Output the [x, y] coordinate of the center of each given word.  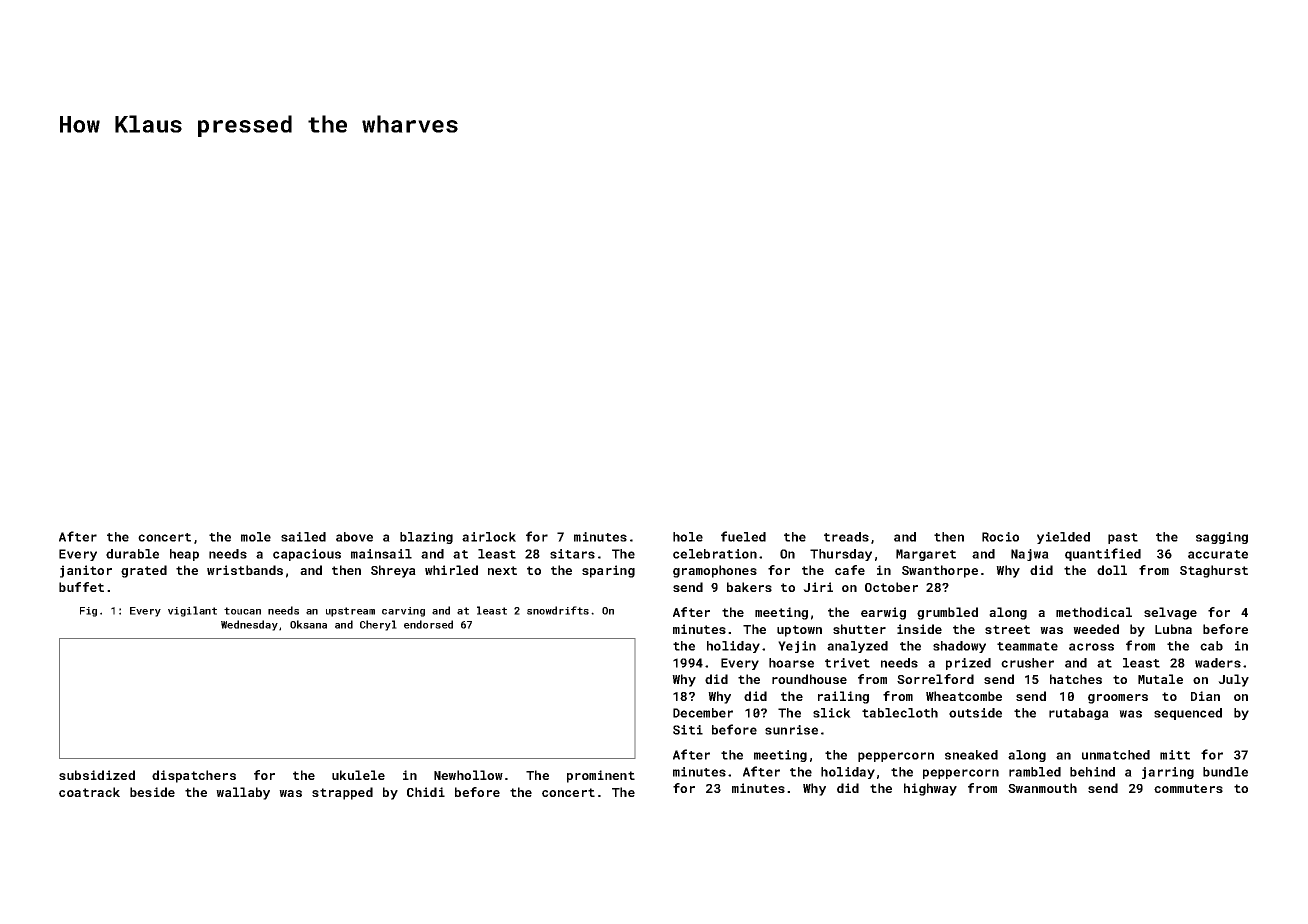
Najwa [1030, 555]
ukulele [358, 775]
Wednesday [249, 625]
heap [184, 555]
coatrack [89, 792]
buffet [81, 587]
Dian [1205, 696]
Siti [688, 730]
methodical [1094, 612]
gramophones [715, 571]
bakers [749, 587]
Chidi [426, 792]
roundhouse [809, 679]
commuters [1188, 788]
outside [975, 713]
